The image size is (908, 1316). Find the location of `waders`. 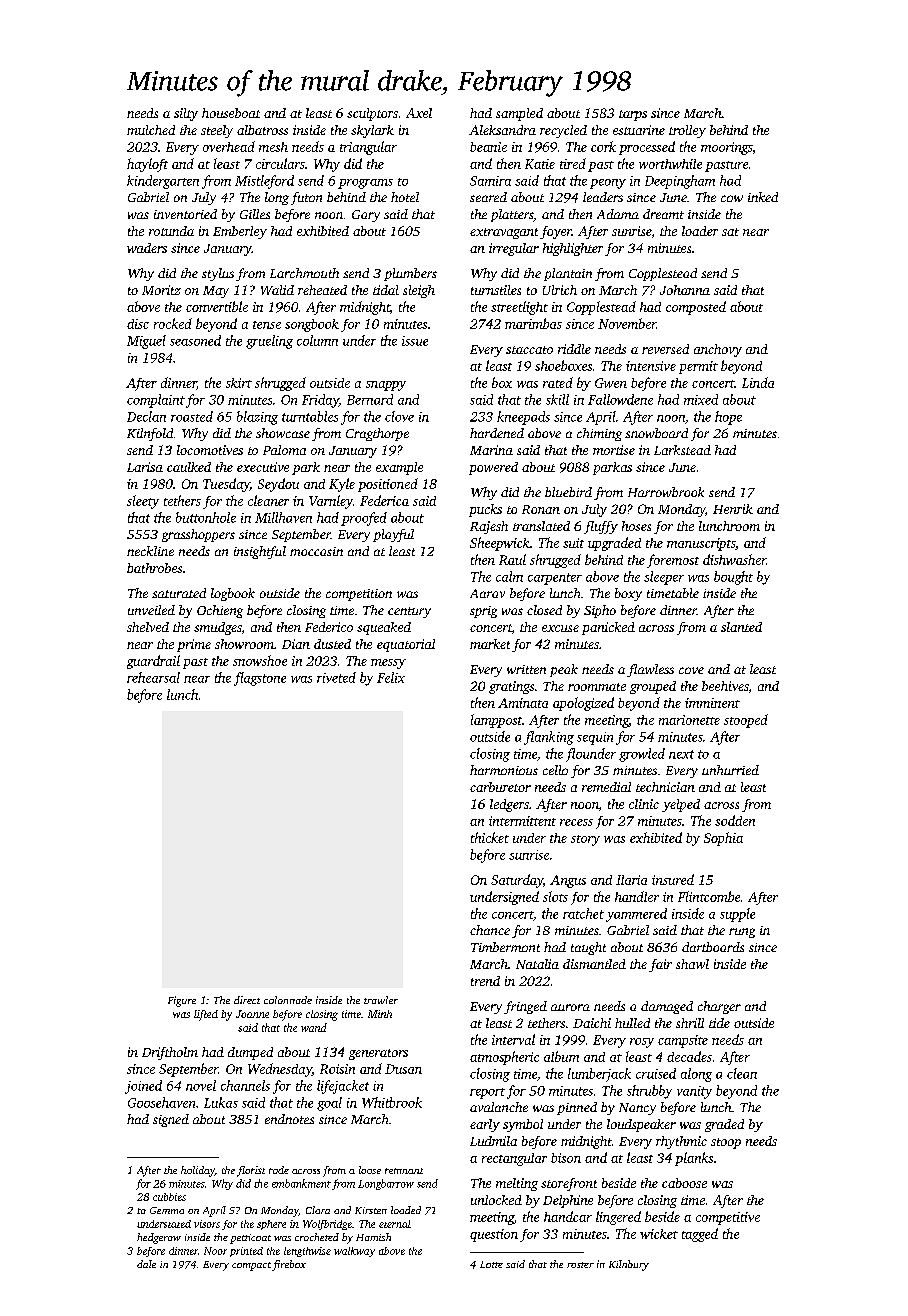

waders is located at coordinates (147, 248).
